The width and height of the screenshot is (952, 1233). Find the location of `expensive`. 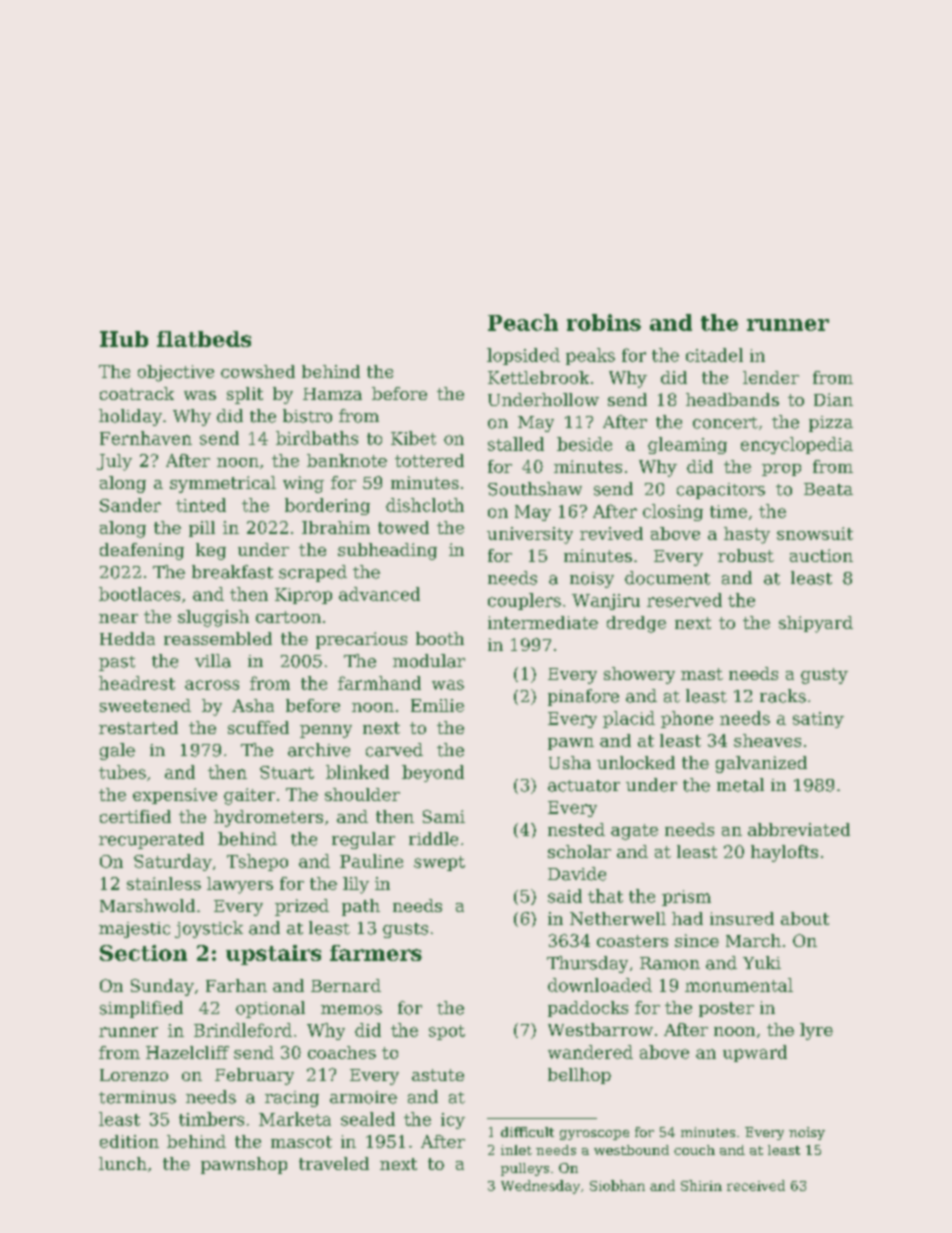

expensive is located at coordinates (175, 796).
